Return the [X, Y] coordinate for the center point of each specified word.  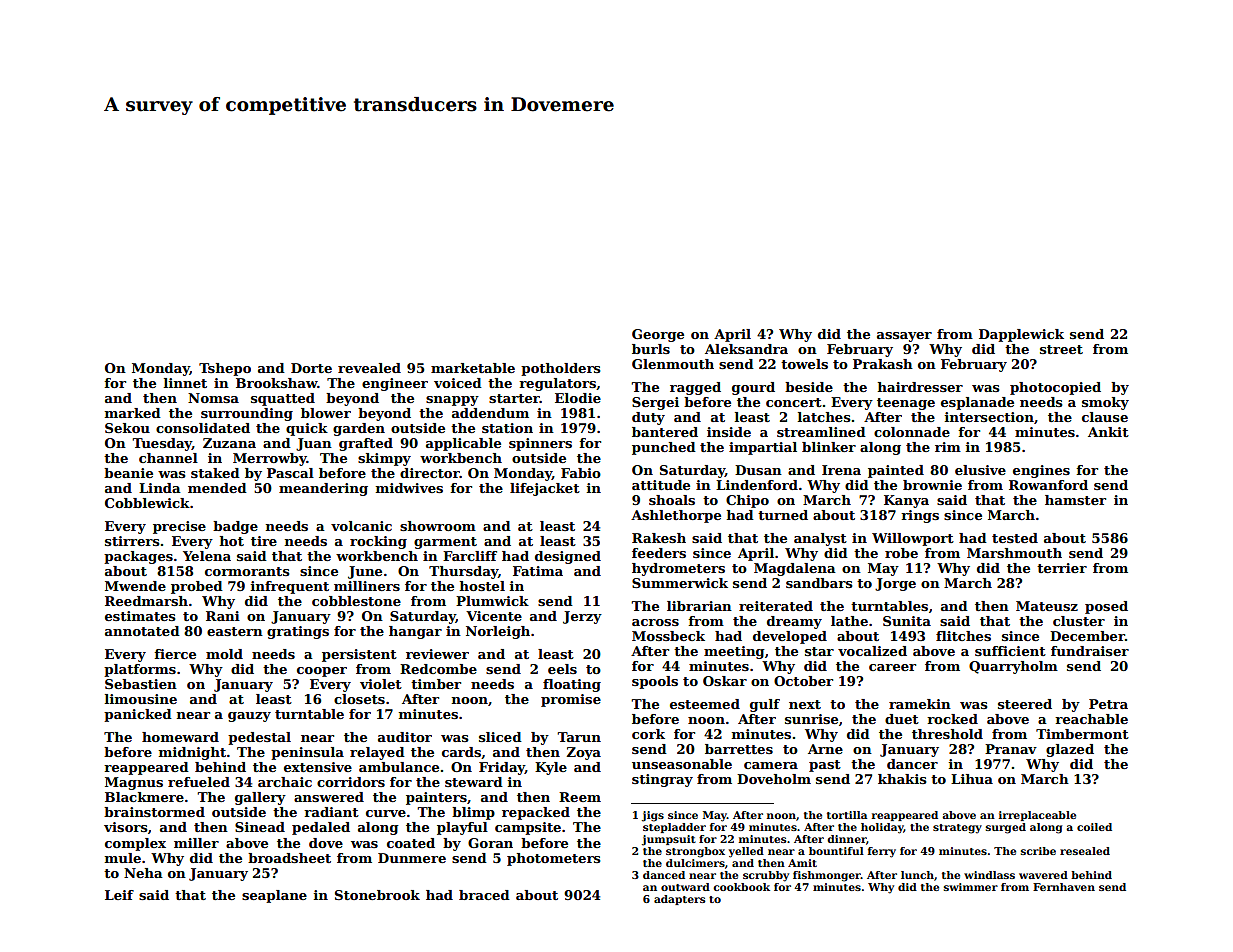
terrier [1062, 568]
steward [474, 782]
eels [562, 669]
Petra [1108, 704]
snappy [452, 401]
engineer [395, 384]
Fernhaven [1064, 887]
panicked [138, 715]
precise [179, 527]
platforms [140, 670]
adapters [680, 900]
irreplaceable [1037, 816]
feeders [659, 553]
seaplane [274, 896]
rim [948, 447]
